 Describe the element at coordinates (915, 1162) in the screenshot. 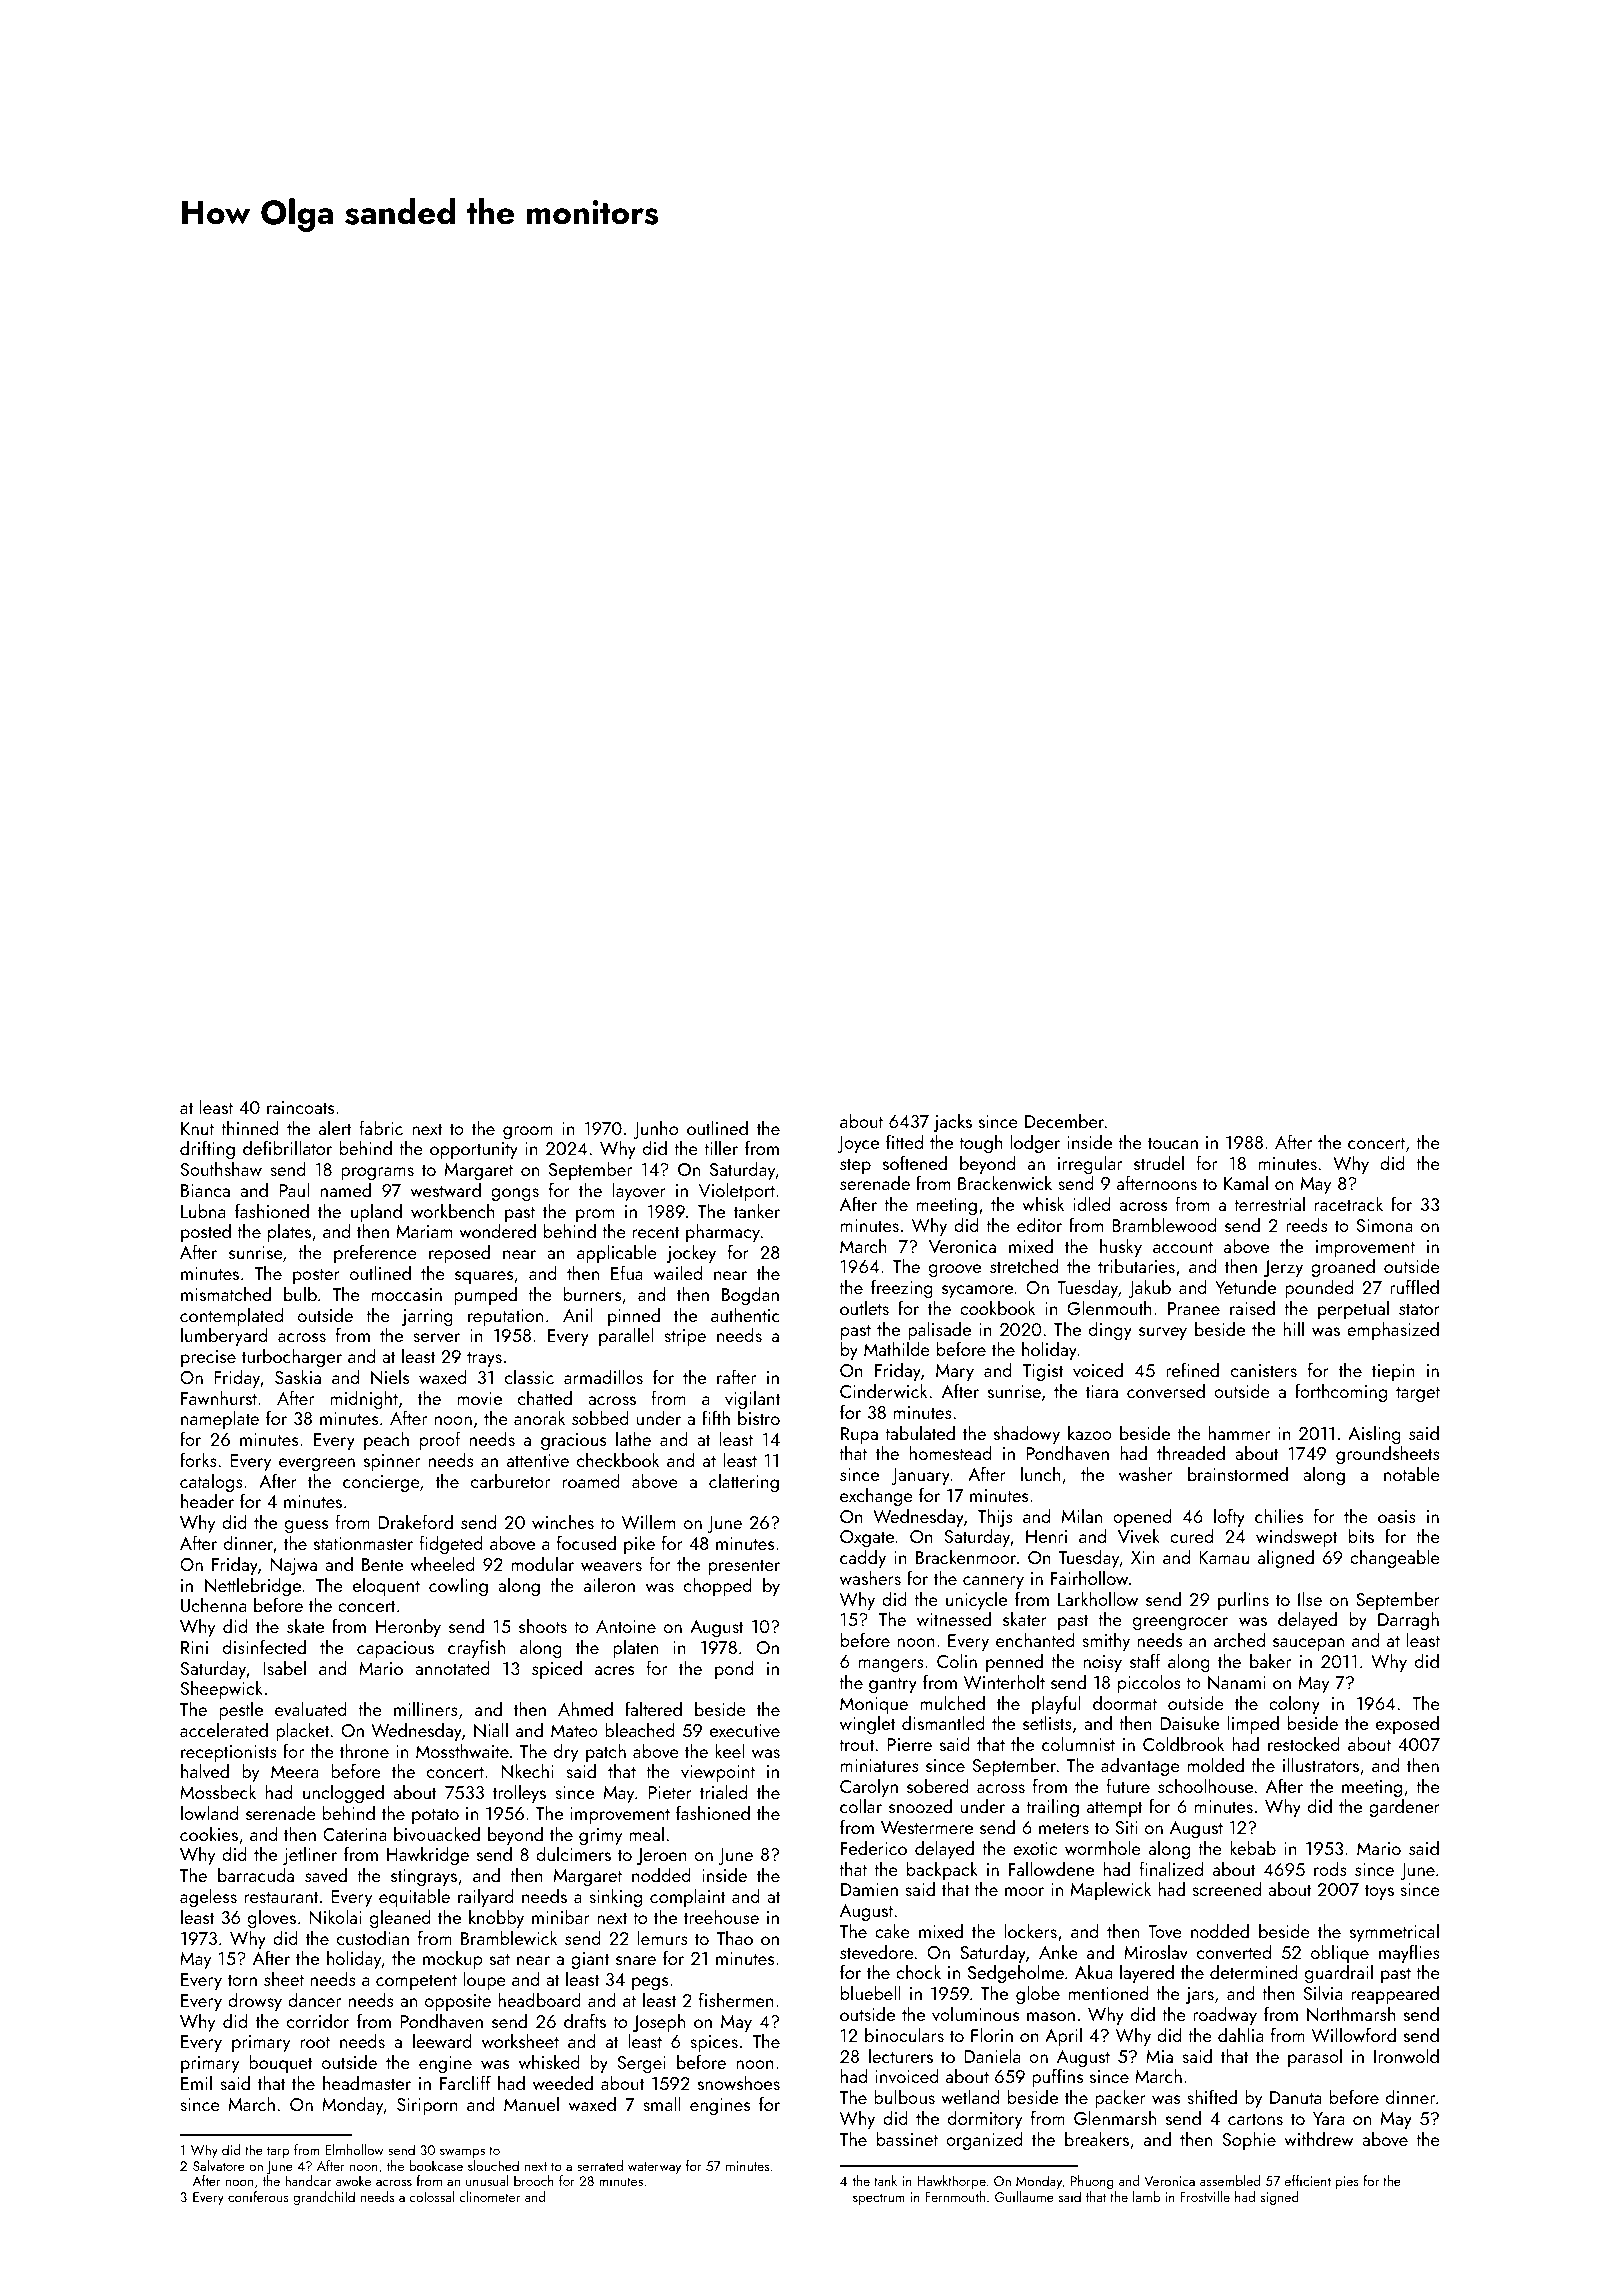

I see `softened` at that location.
